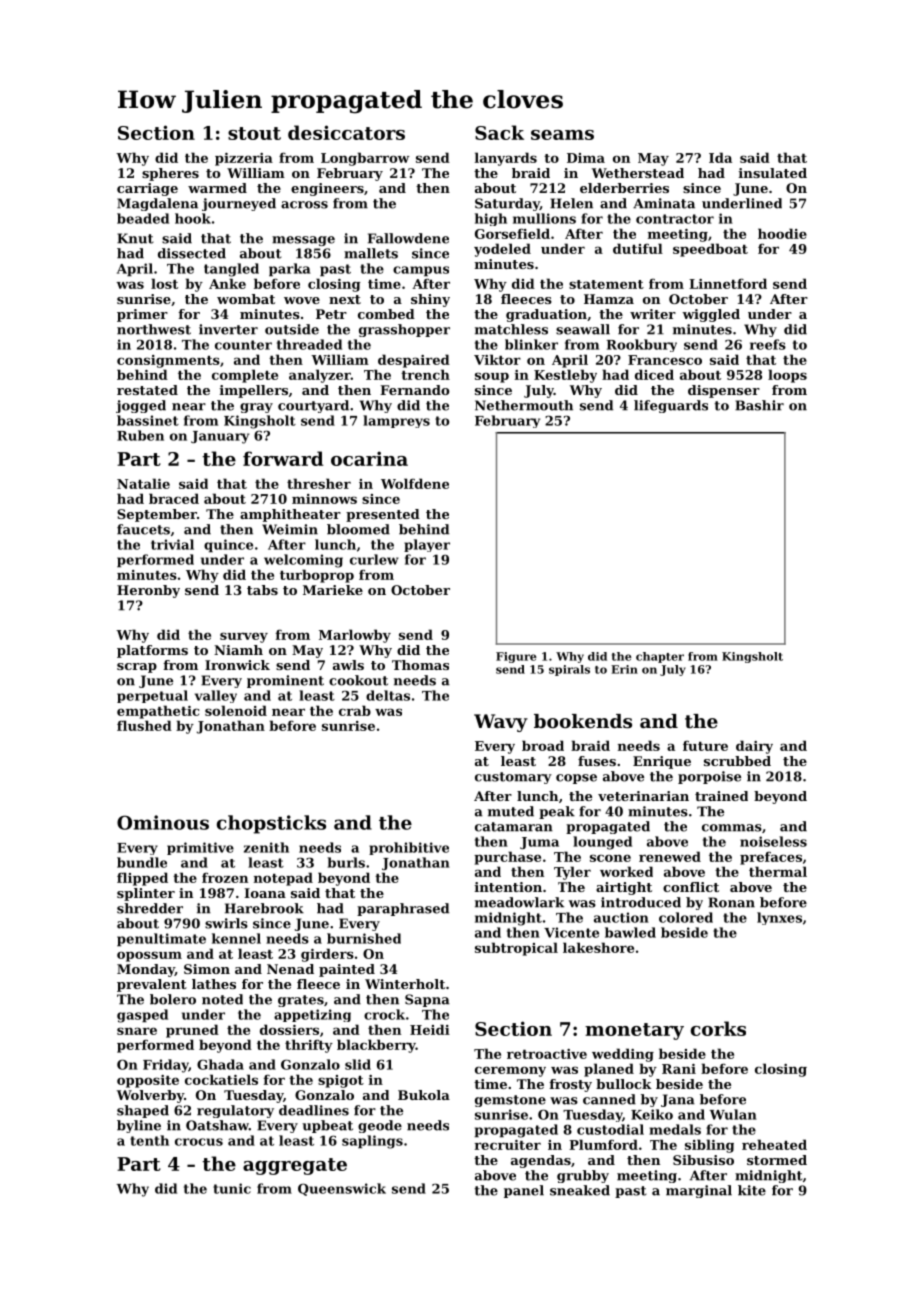 The height and width of the page is (1308, 924). What do you see at coordinates (346, 132) in the page?
I see `desiccators` at bounding box center [346, 132].
